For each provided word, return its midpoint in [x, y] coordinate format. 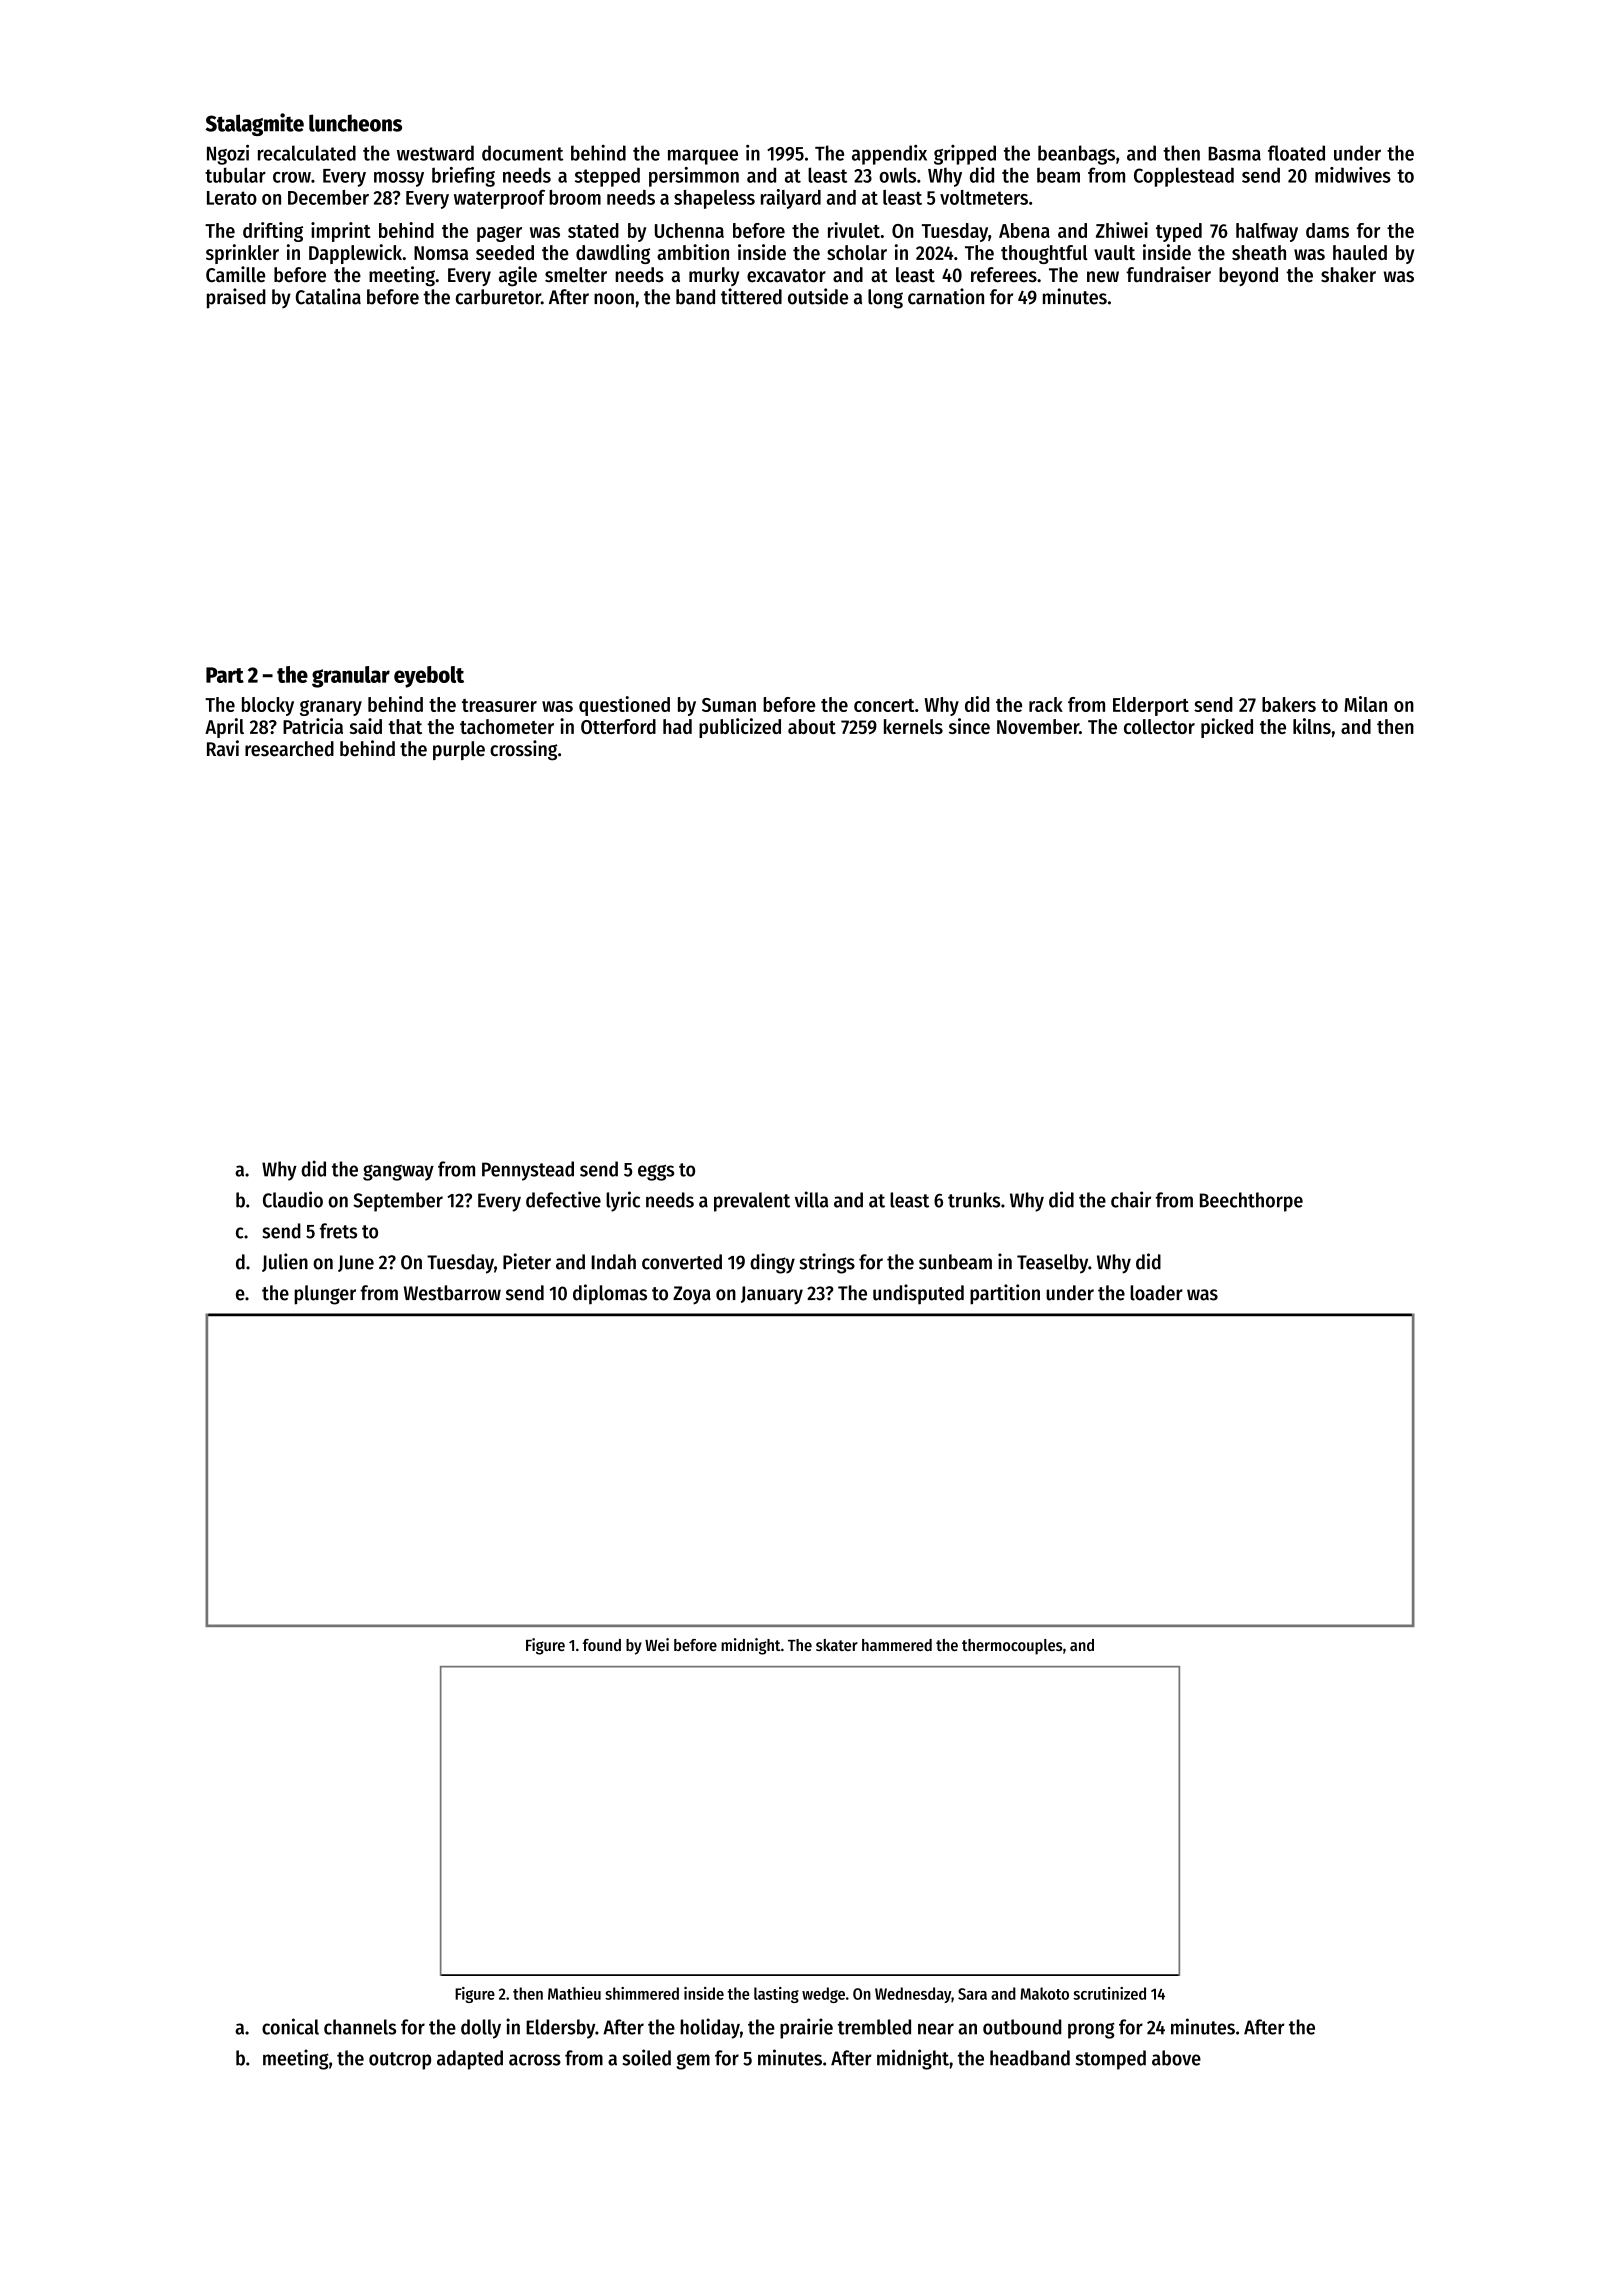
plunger [325, 1295]
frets [338, 1231]
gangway [398, 1172]
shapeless [714, 199]
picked [1227, 728]
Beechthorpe [1251, 1202]
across [535, 2060]
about [812, 726]
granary [331, 708]
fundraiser [1168, 274]
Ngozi [228, 154]
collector [1159, 726]
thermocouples [1012, 1647]
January [772, 1295]
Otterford [618, 726]
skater [837, 1645]
